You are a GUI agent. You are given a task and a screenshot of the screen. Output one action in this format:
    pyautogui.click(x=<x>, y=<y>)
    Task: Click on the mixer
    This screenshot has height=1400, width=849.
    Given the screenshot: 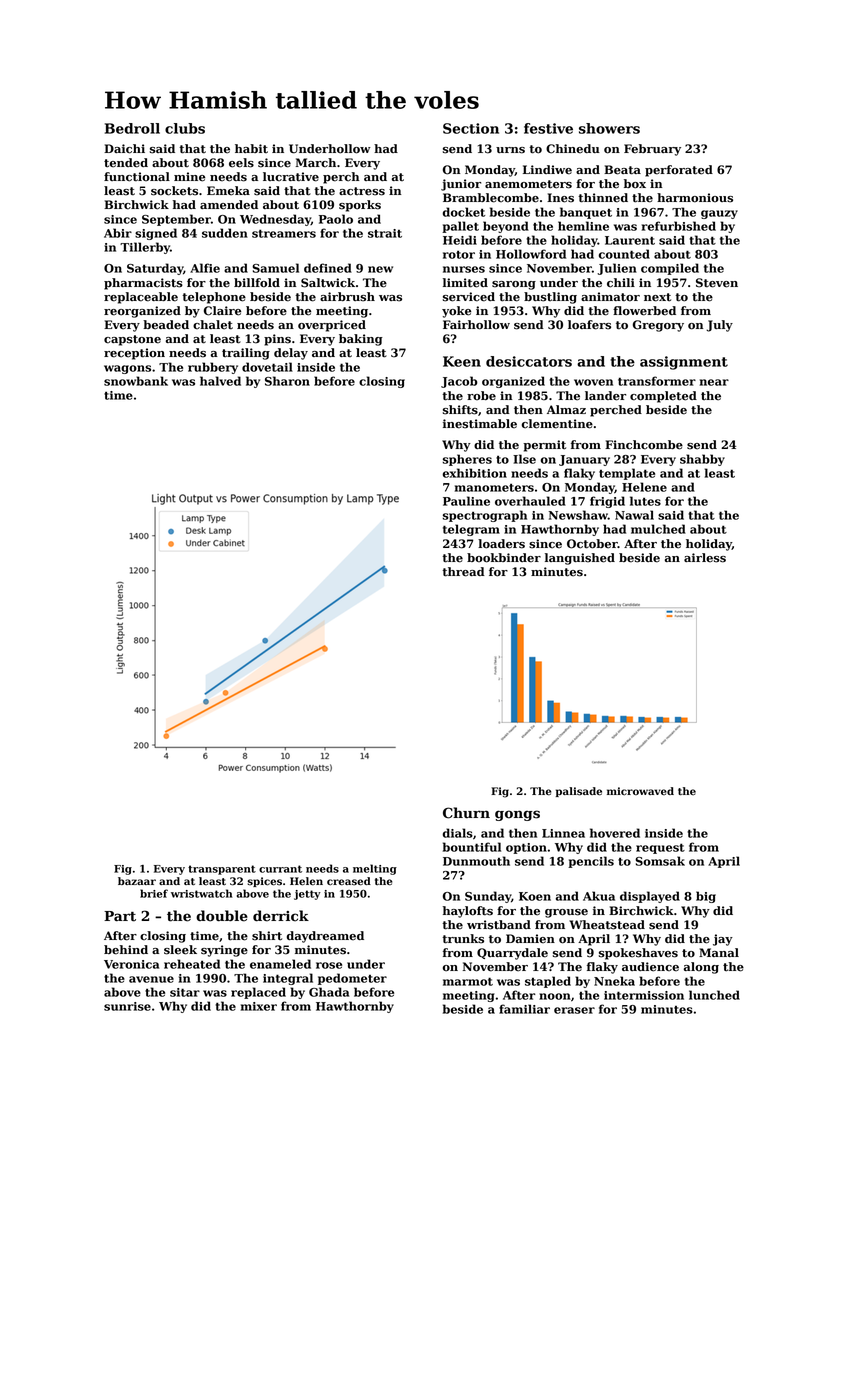 What is the action you would take?
    pyautogui.click(x=259, y=1006)
